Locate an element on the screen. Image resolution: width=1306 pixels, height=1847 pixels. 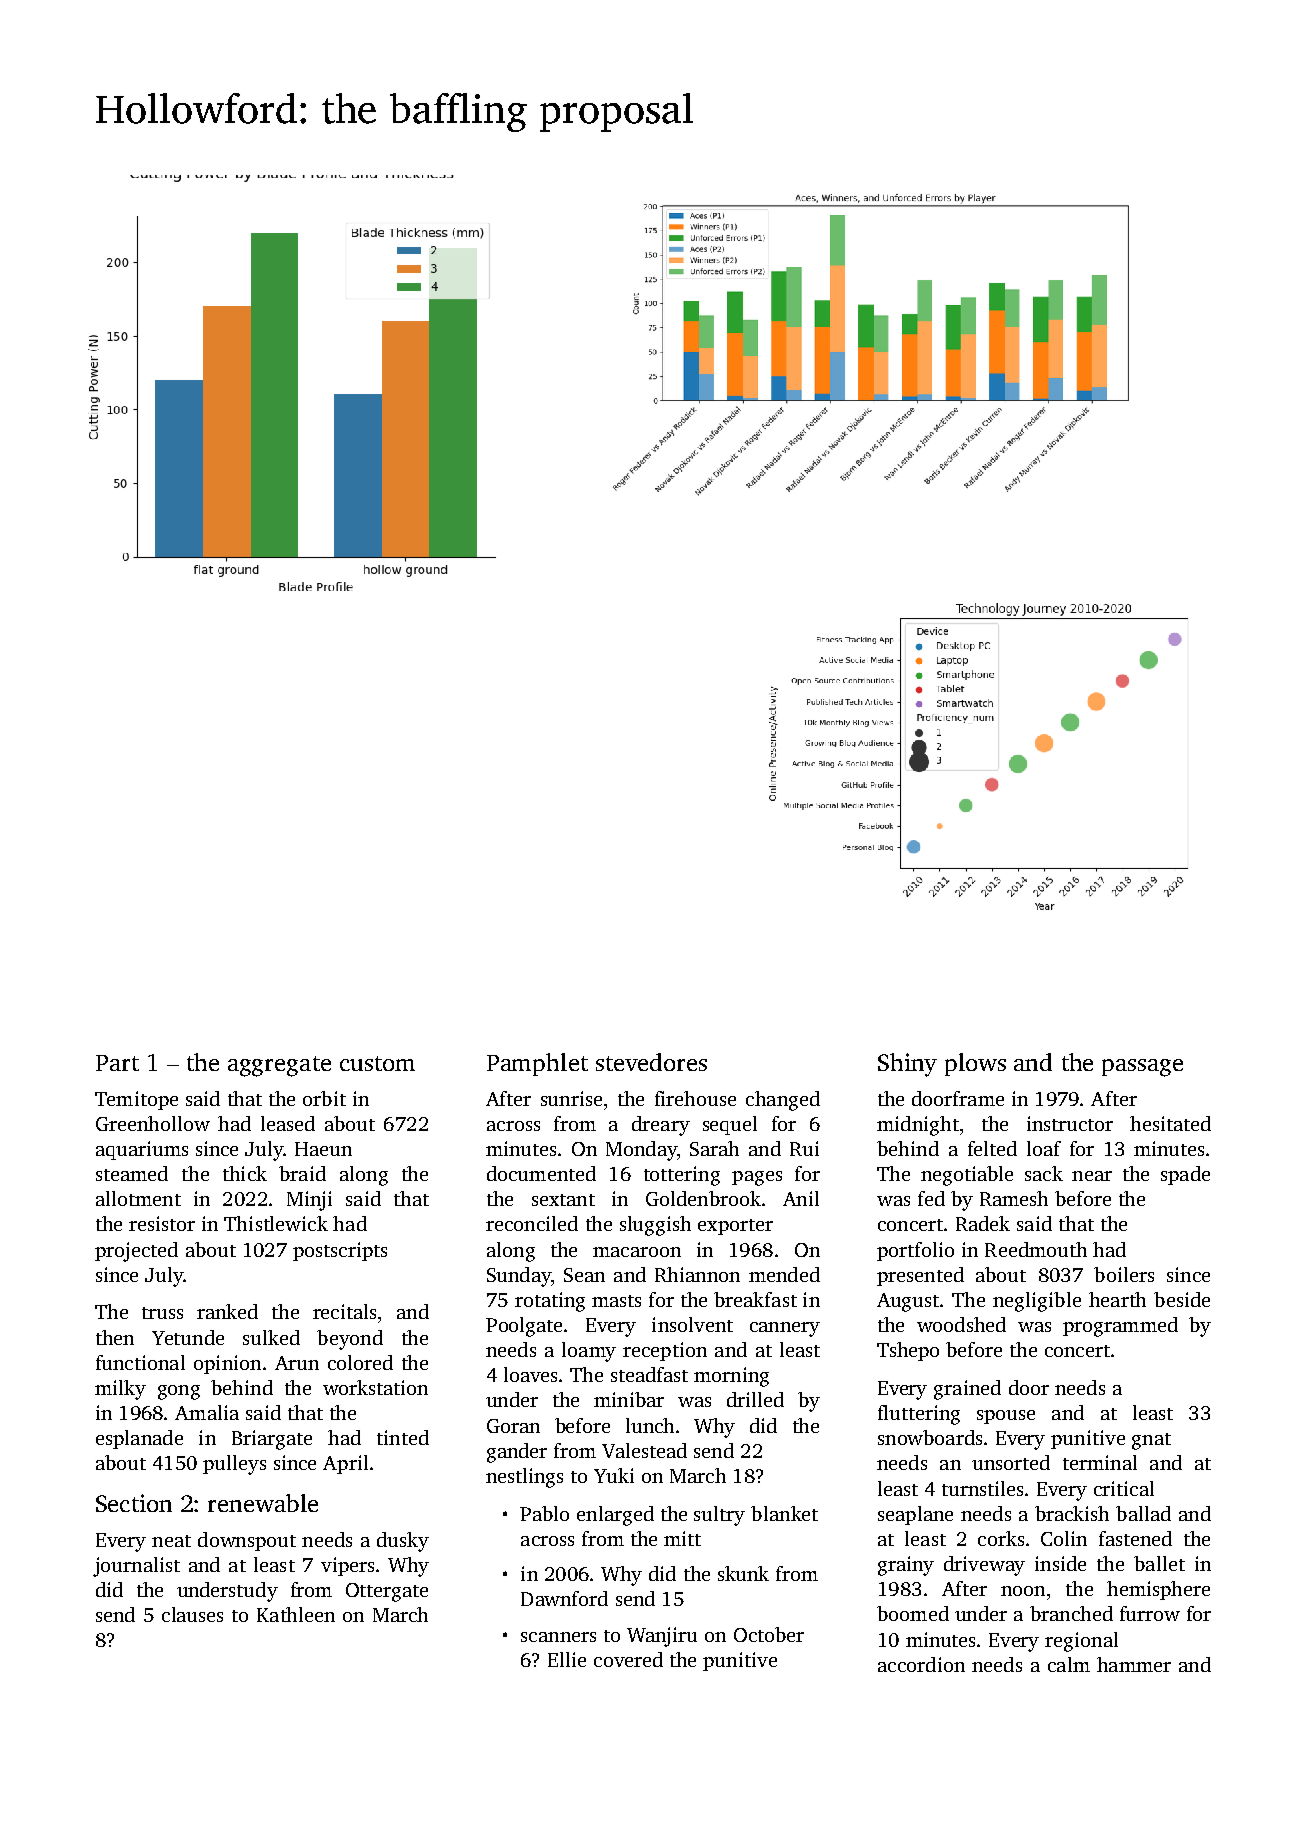
Shiny is located at coordinates (907, 1065).
